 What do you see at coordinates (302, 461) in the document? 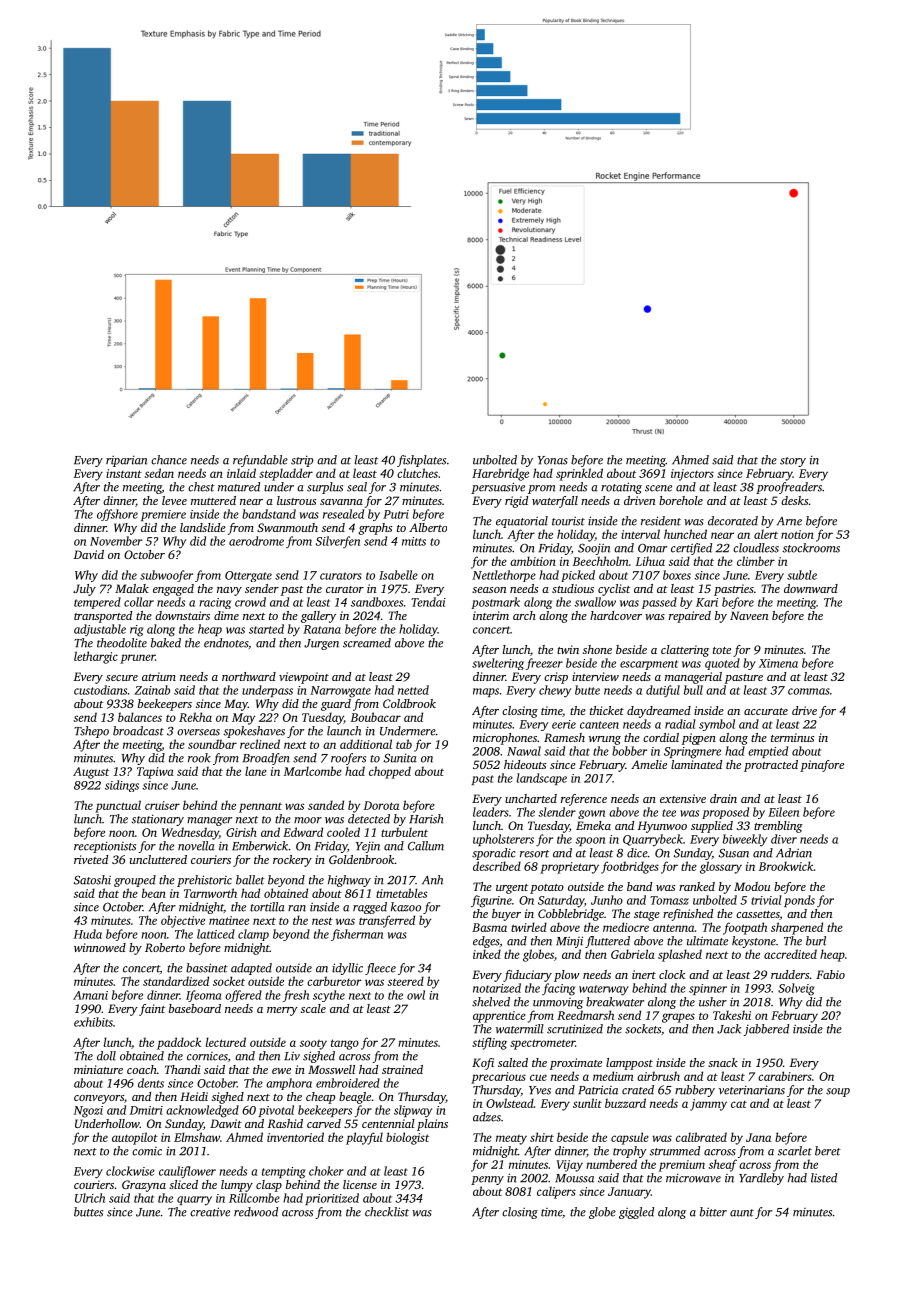
I see `strip` at bounding box center [302, 461].
